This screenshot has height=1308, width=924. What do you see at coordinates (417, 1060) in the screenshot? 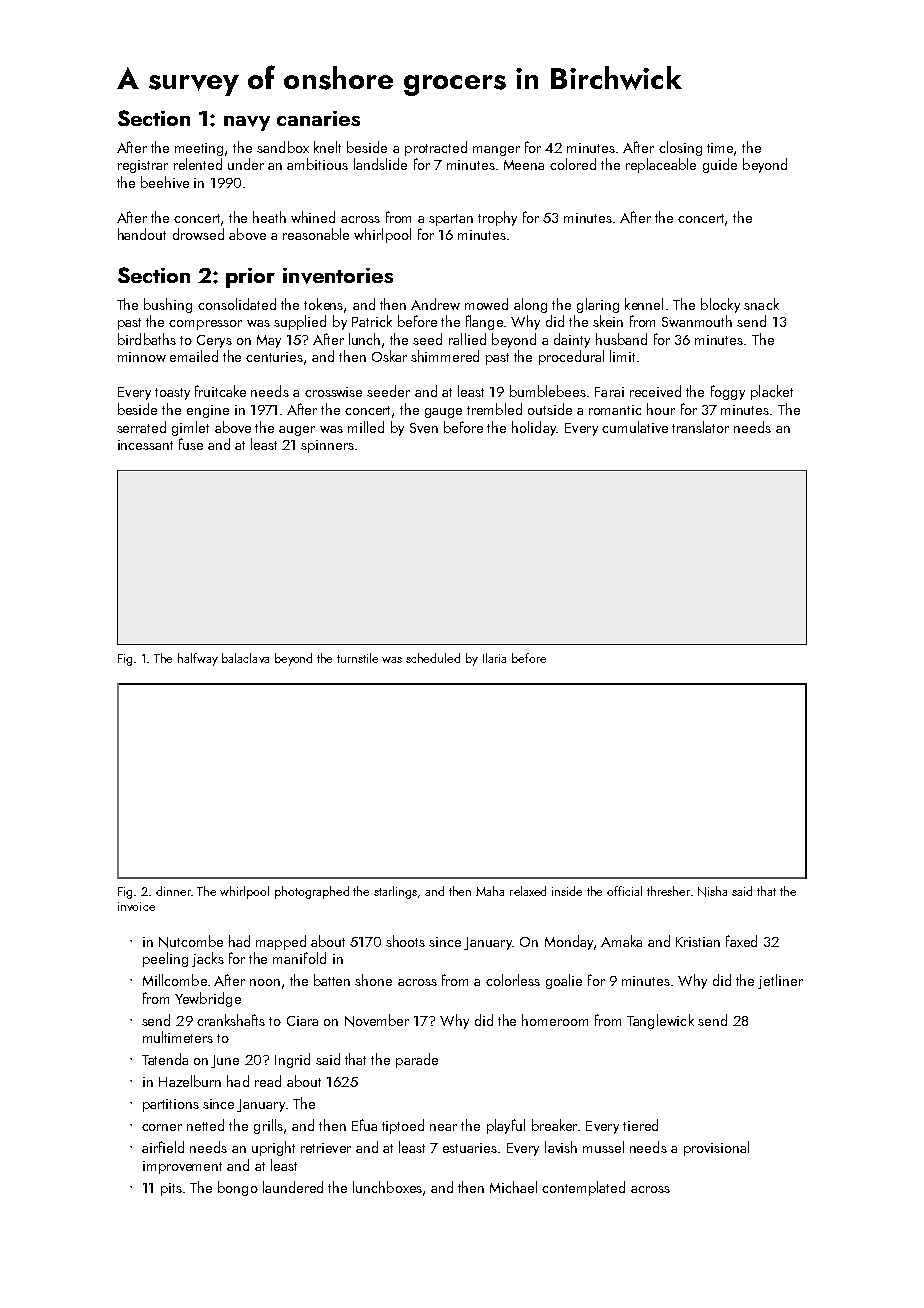
I see `parade` at bounding box center [417, 1060].
